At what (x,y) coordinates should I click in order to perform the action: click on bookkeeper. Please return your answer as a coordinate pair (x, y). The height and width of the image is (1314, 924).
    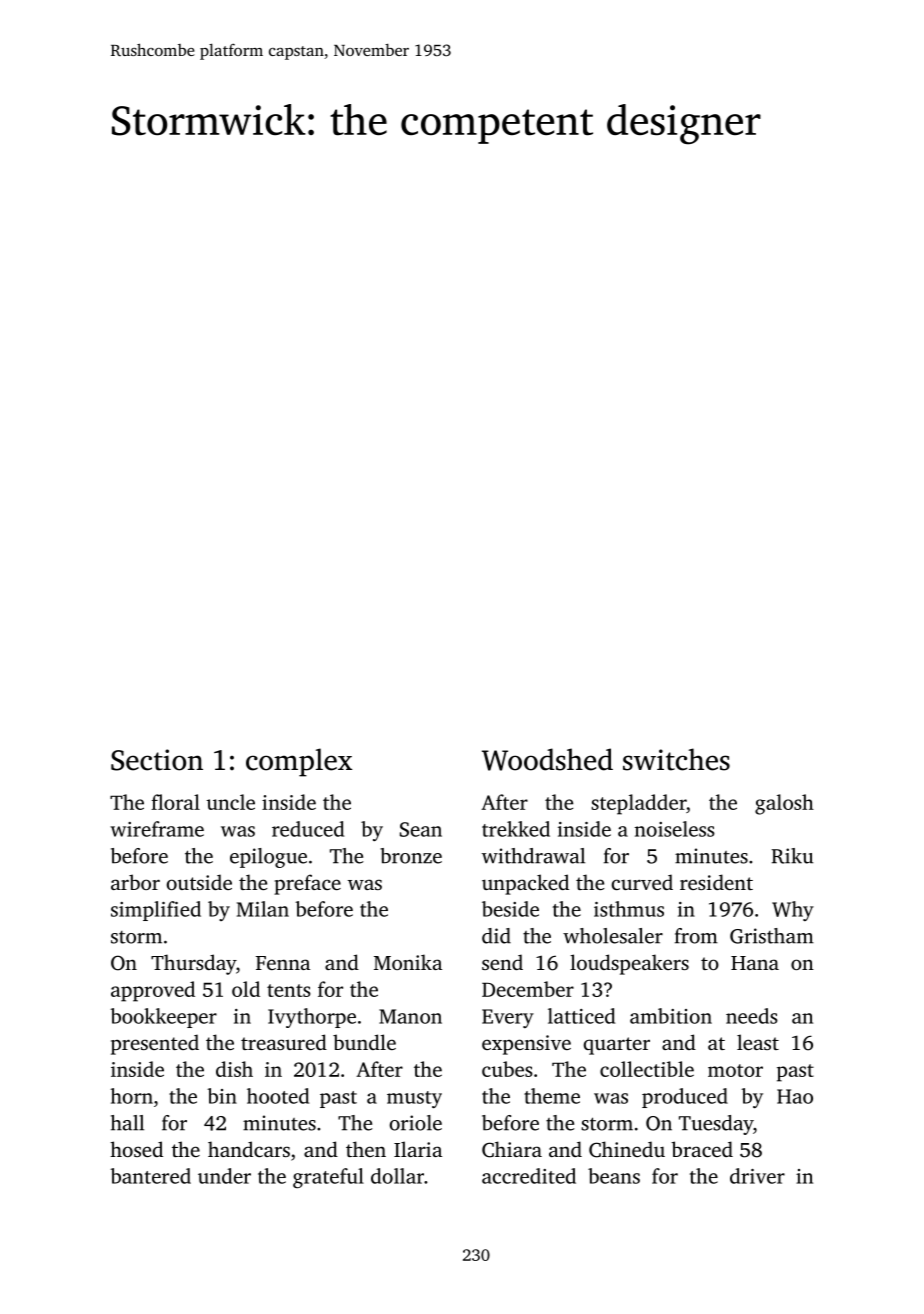
    Looking at the image, I should click on (163, 1018).
